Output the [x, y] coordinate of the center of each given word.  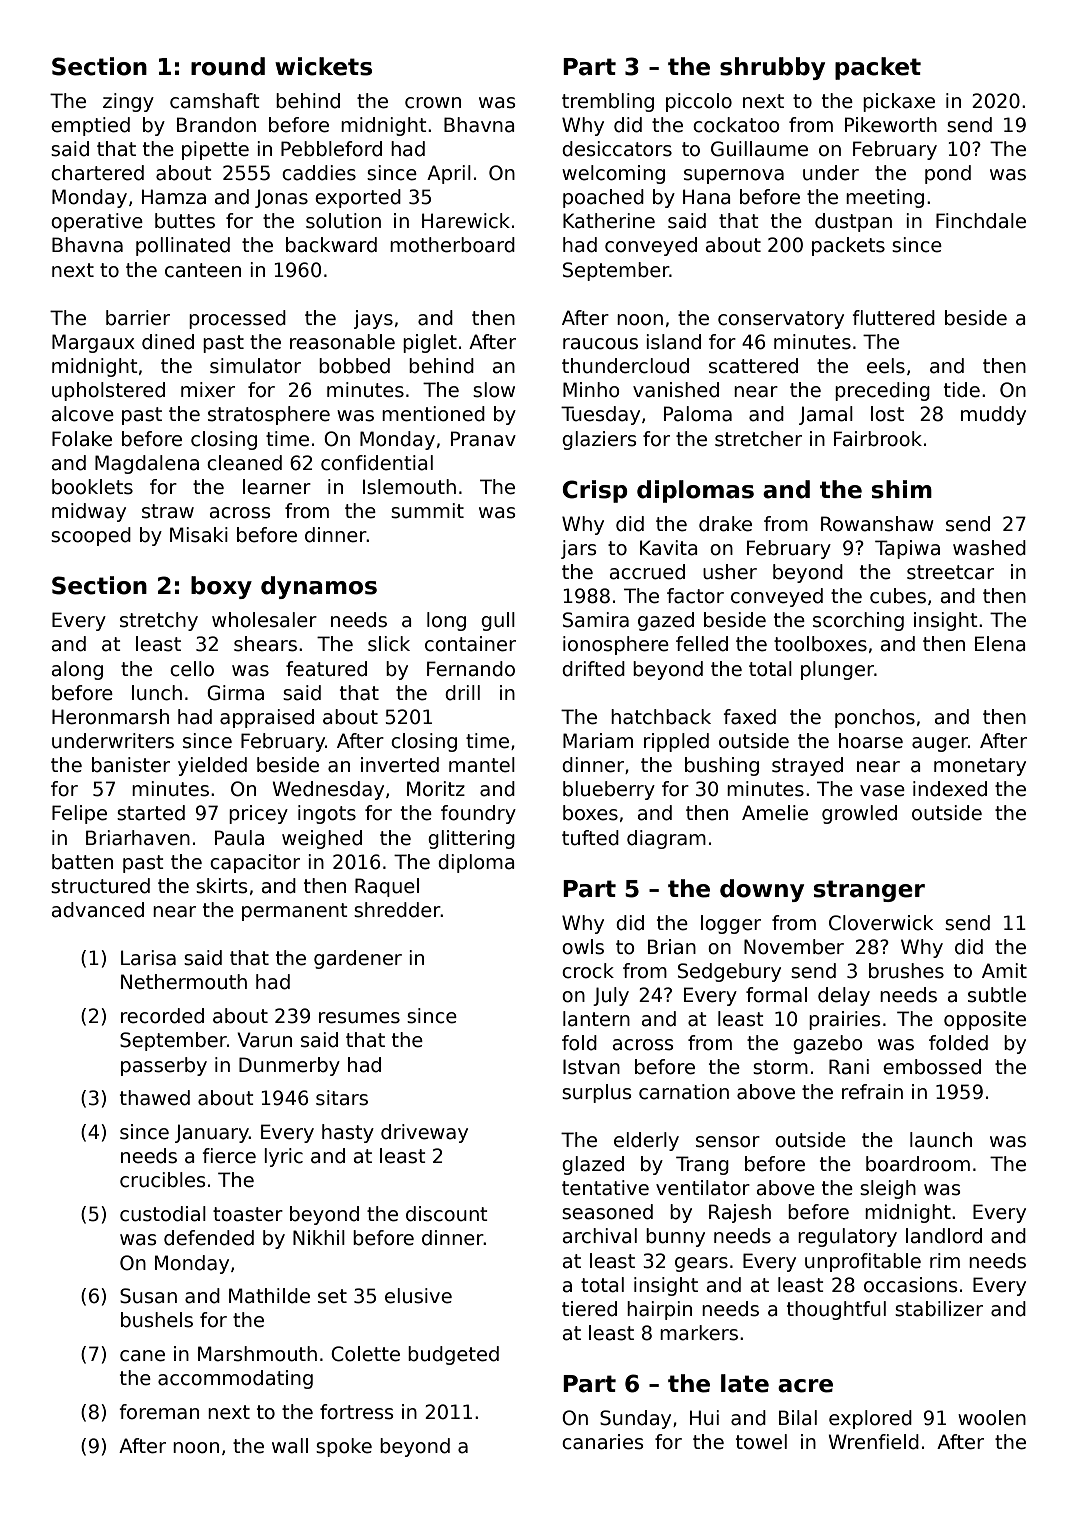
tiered [589, 1309]
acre [805, 1386]
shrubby [772, 68]
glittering [471, 839]
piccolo [699, 102]
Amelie [775, 813]
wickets [323, 66]
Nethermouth [184, 982]
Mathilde [269, 1296]
